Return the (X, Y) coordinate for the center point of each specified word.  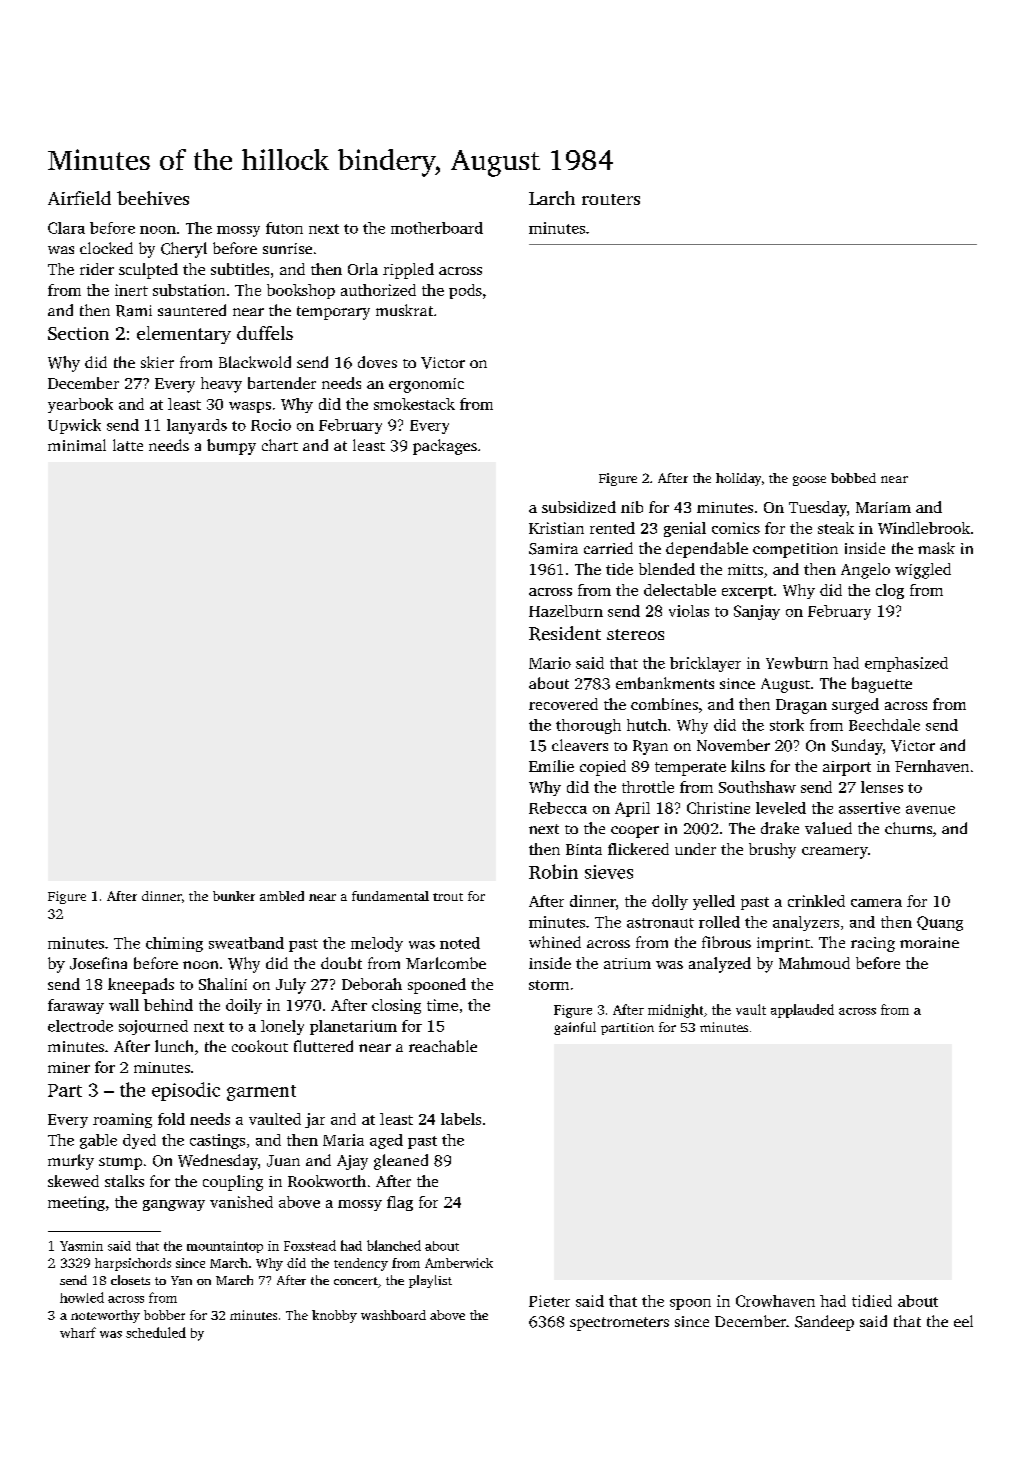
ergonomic (426, 385)
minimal (77, 445)
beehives (153, 198)
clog (890, 591)
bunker (234, 896)
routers (611, 199)
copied (603, 768)
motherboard (437, 228)
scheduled (156, 1332)
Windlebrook (924, 528)
